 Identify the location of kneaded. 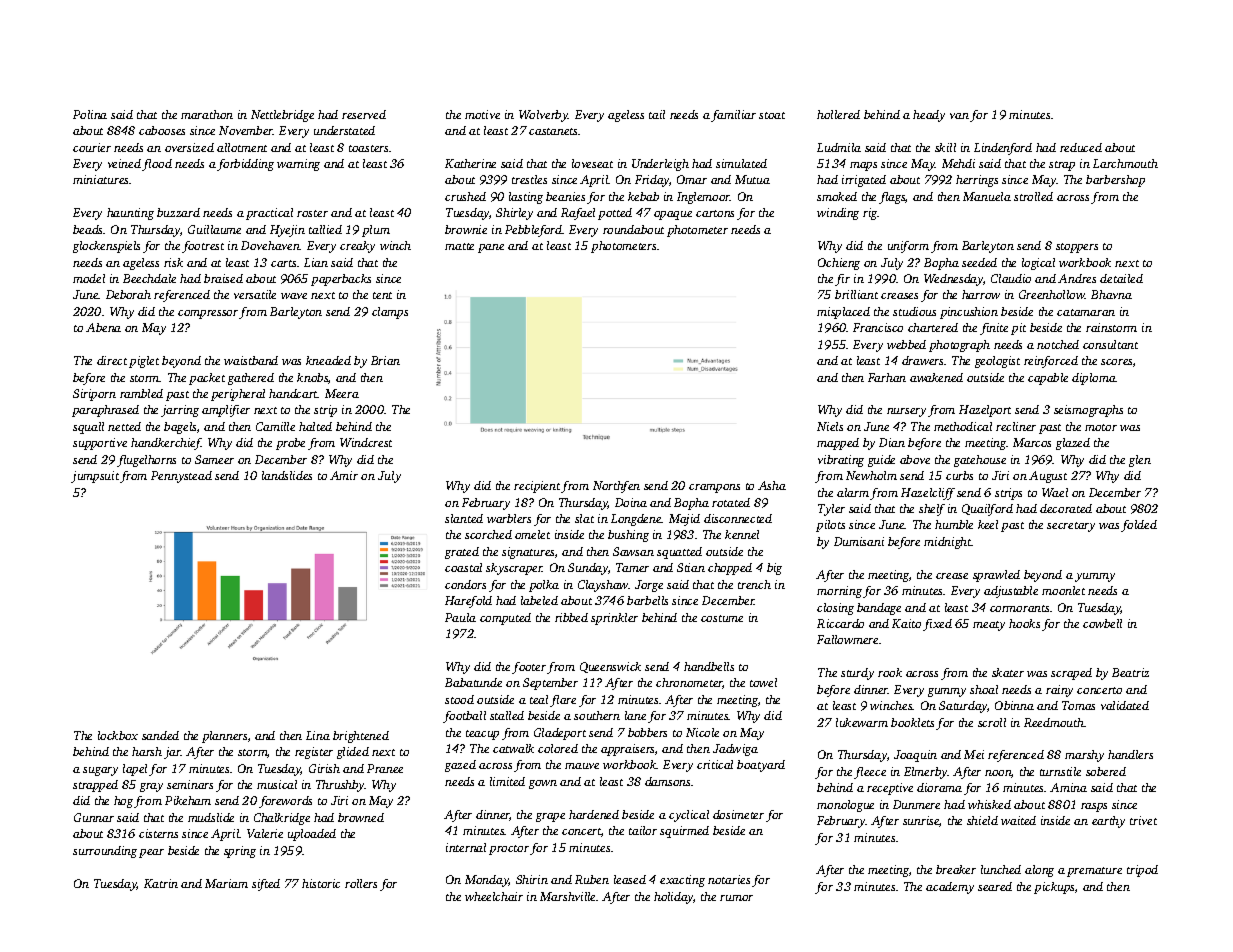
(328, 360).
